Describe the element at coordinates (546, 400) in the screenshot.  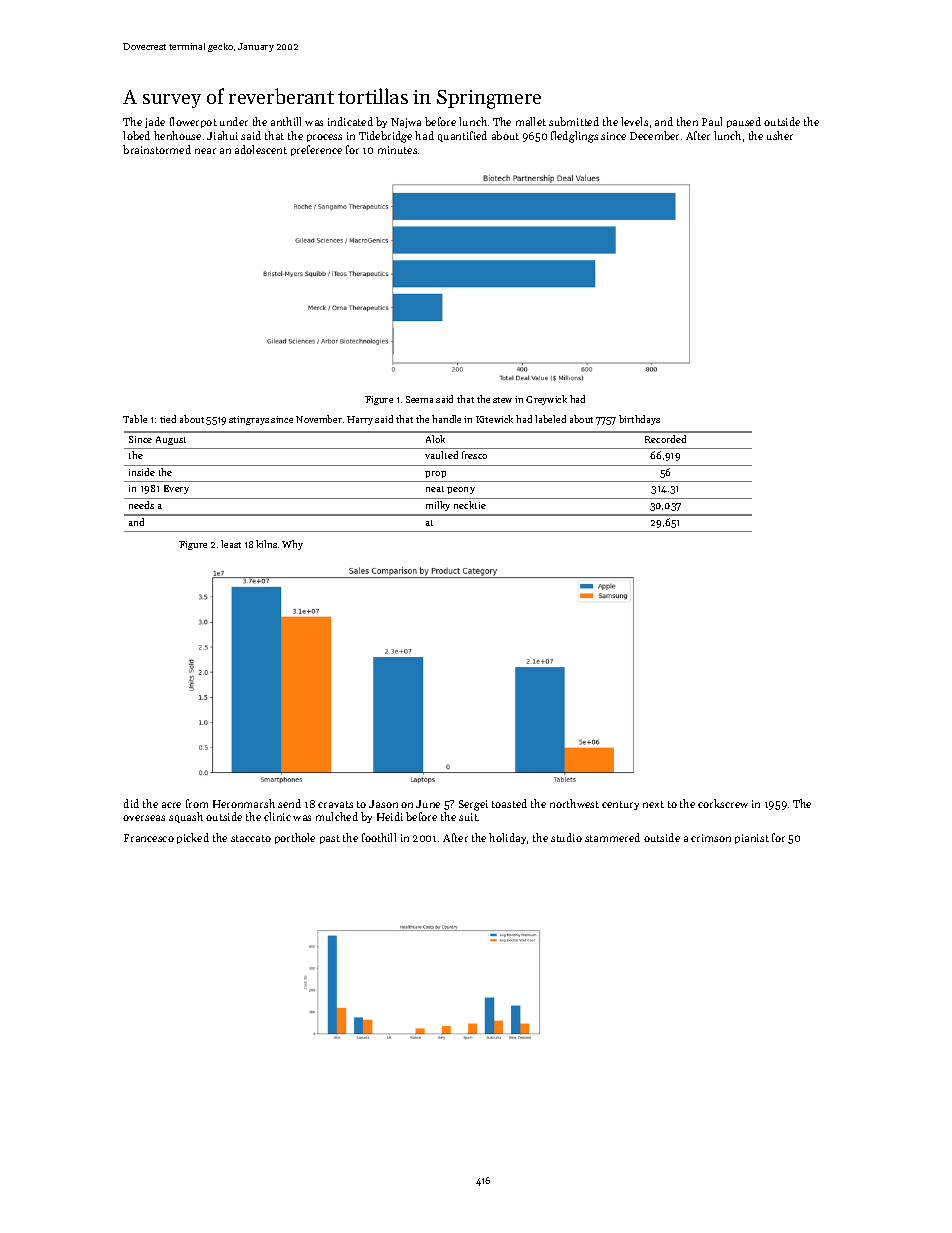
I see `Greywick` at that location.
